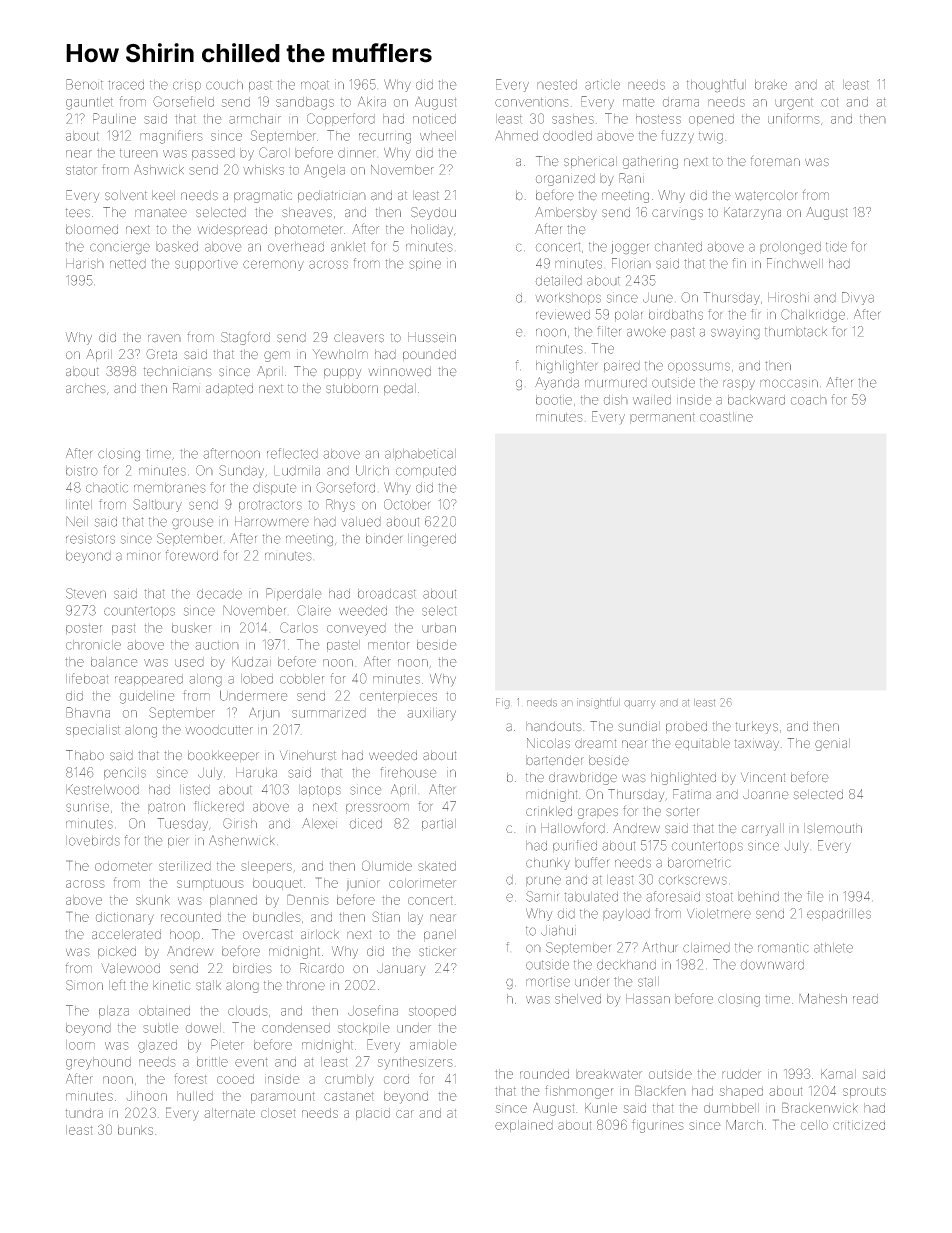 Image resolution: width=952 pixels, height=1233 pixels. What do you see at coordinates (829, 102) in the page?
I see `cot` at bounding box center [829, 102].
